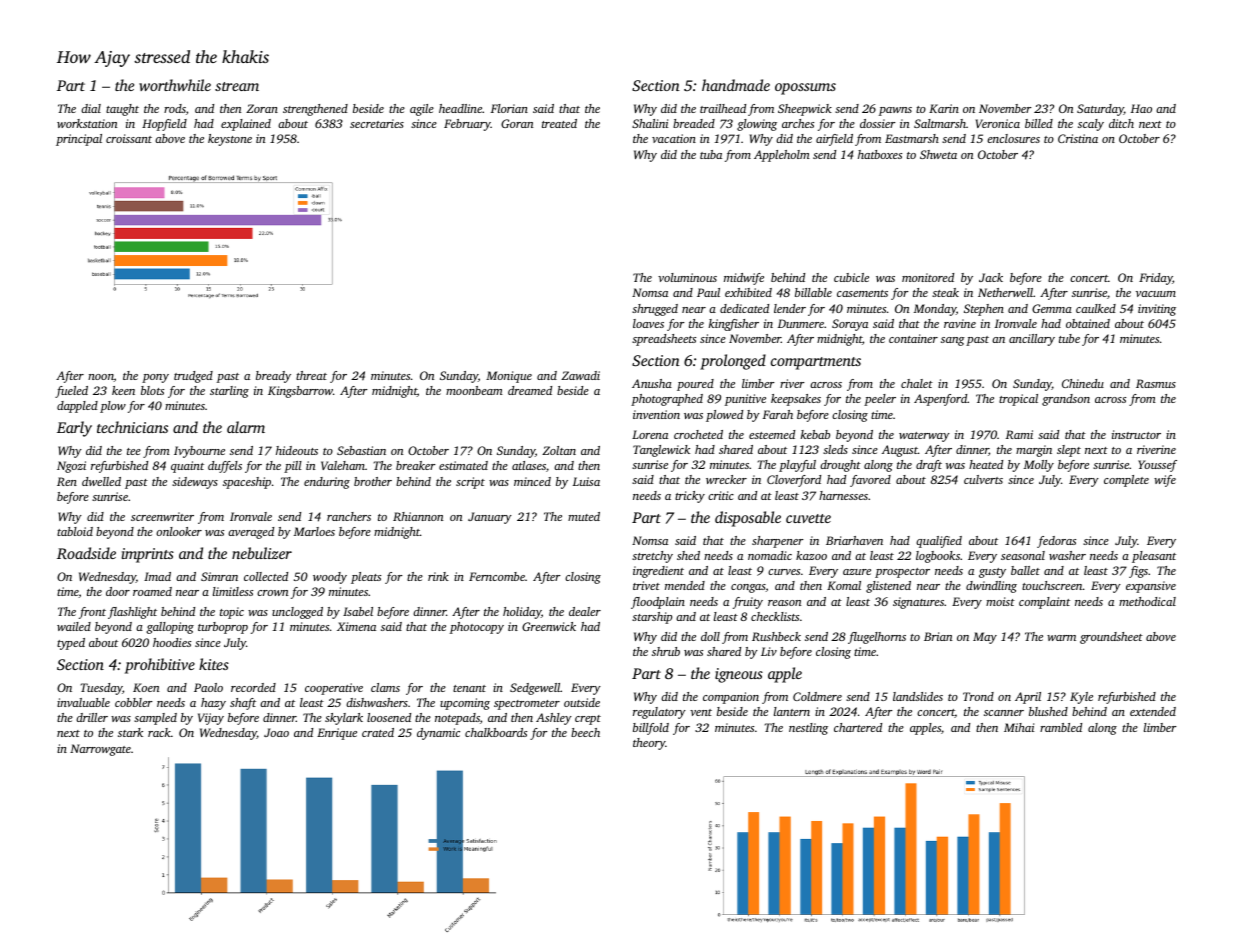  Describe the element at coordinates (649, 744) in the page. I see `theory` at that location.
